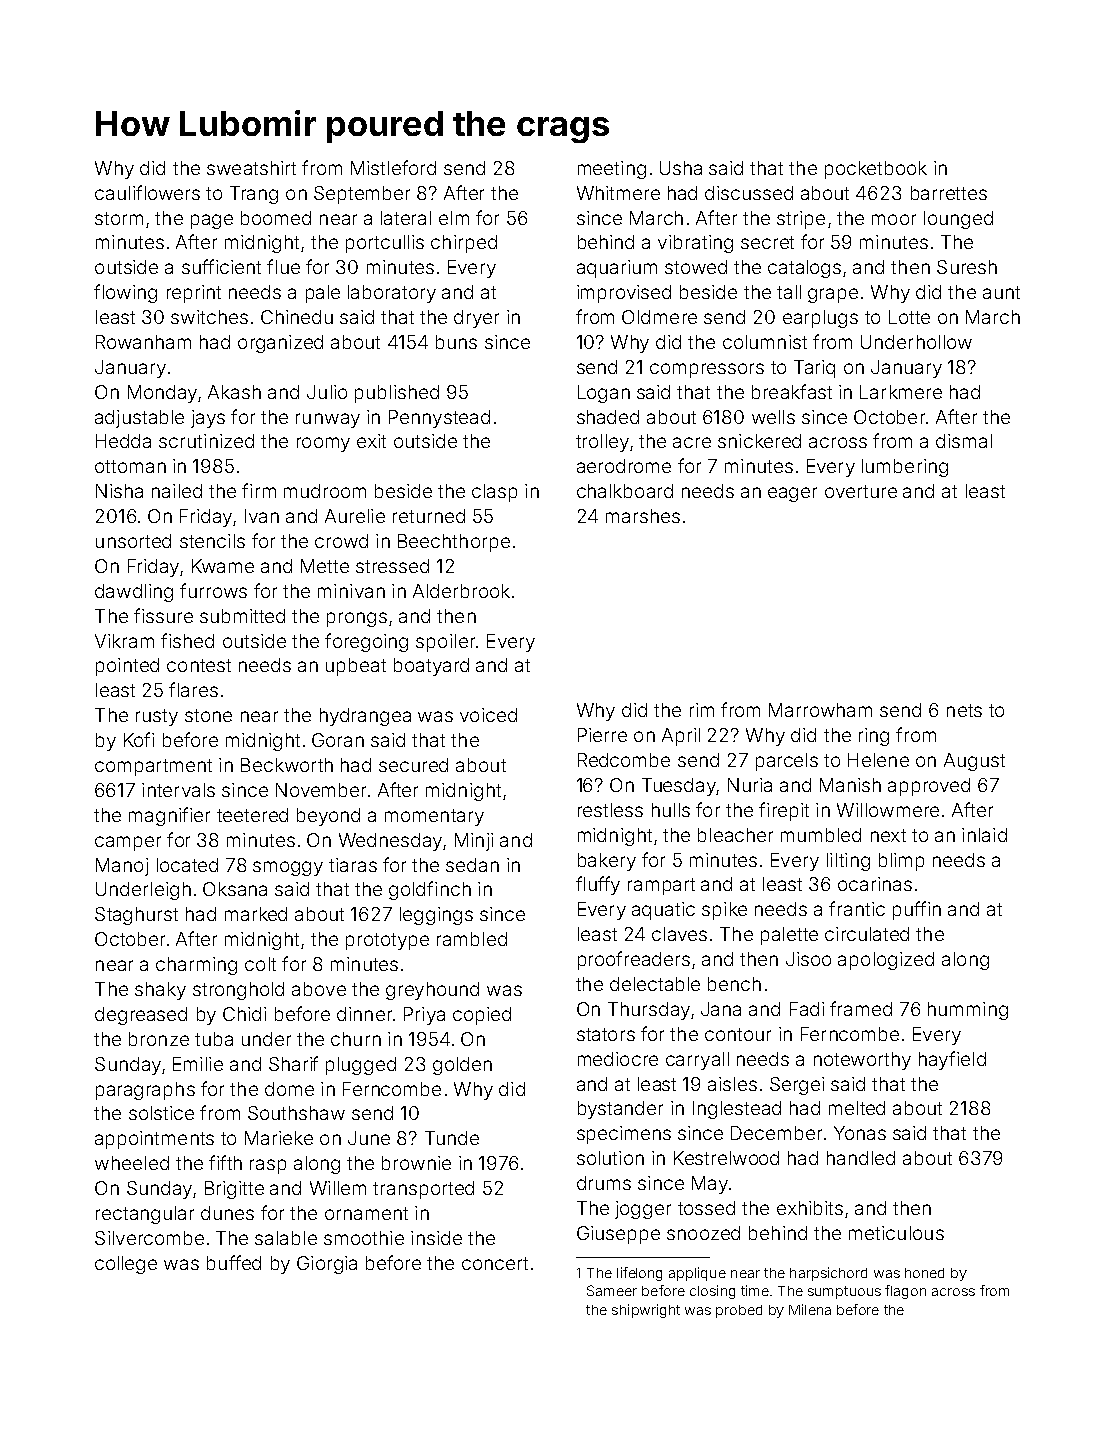 This screenshot has height=1444, width=1116. Describe the element at coordinates (212, 541) in the screenshot. I see `stencils` at that location.
